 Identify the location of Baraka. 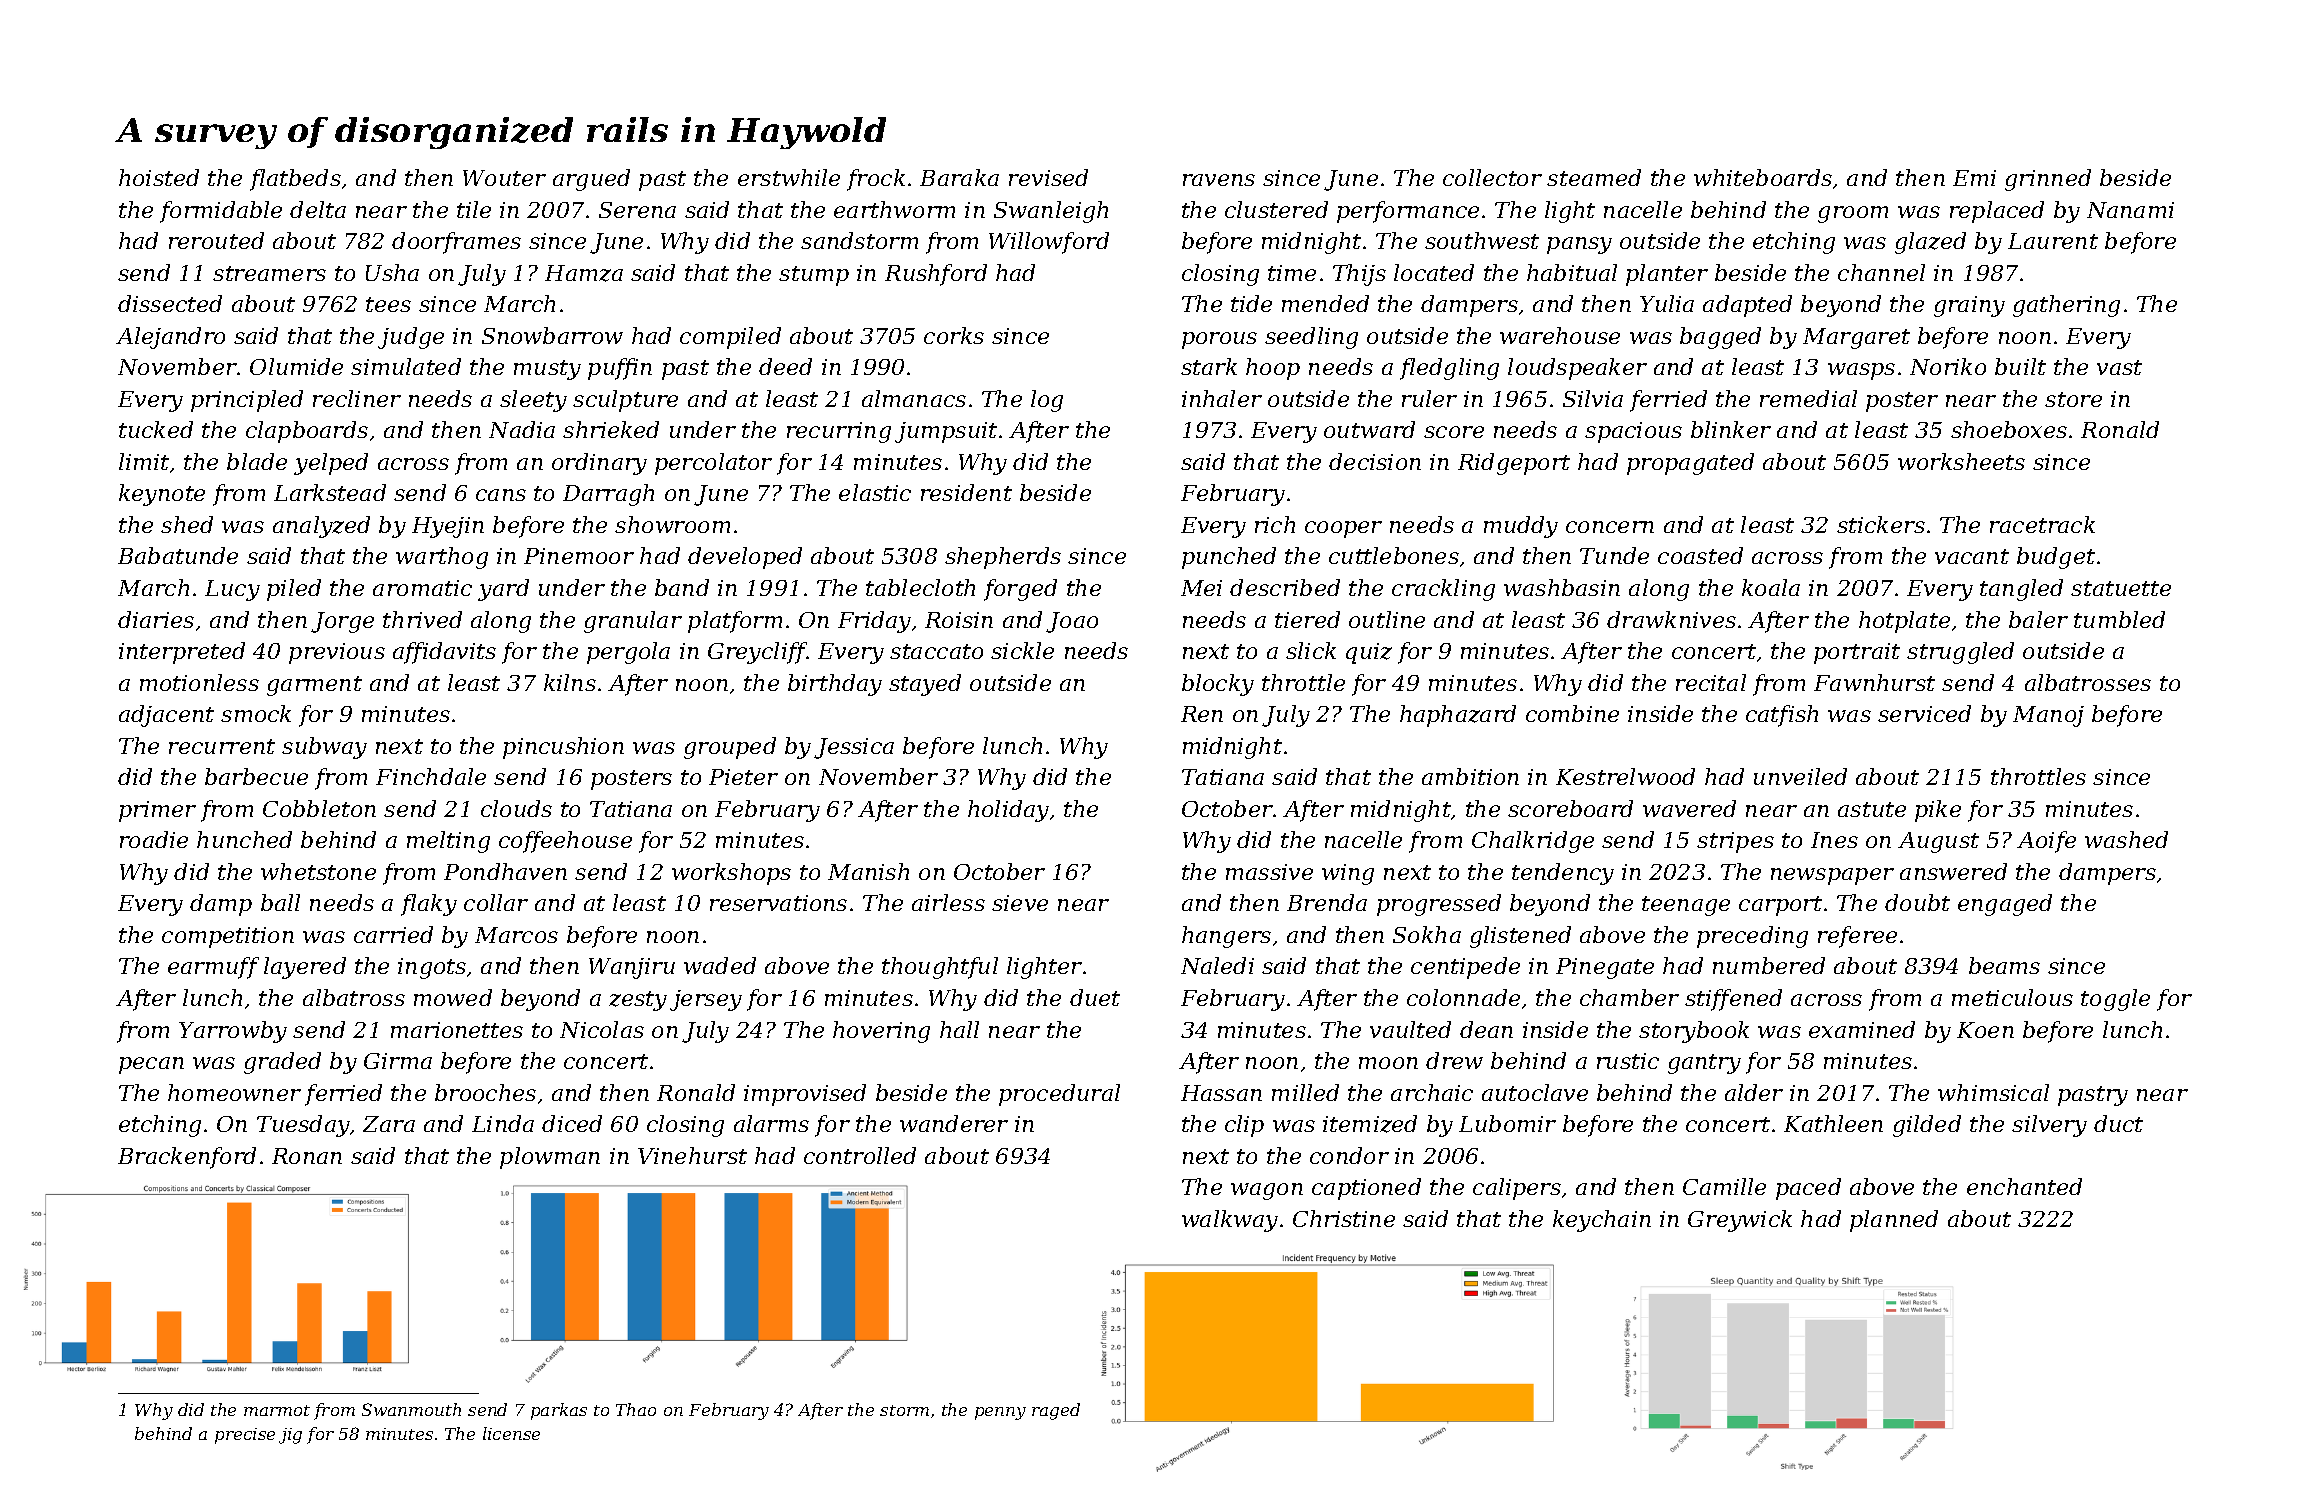
(959, 177).
